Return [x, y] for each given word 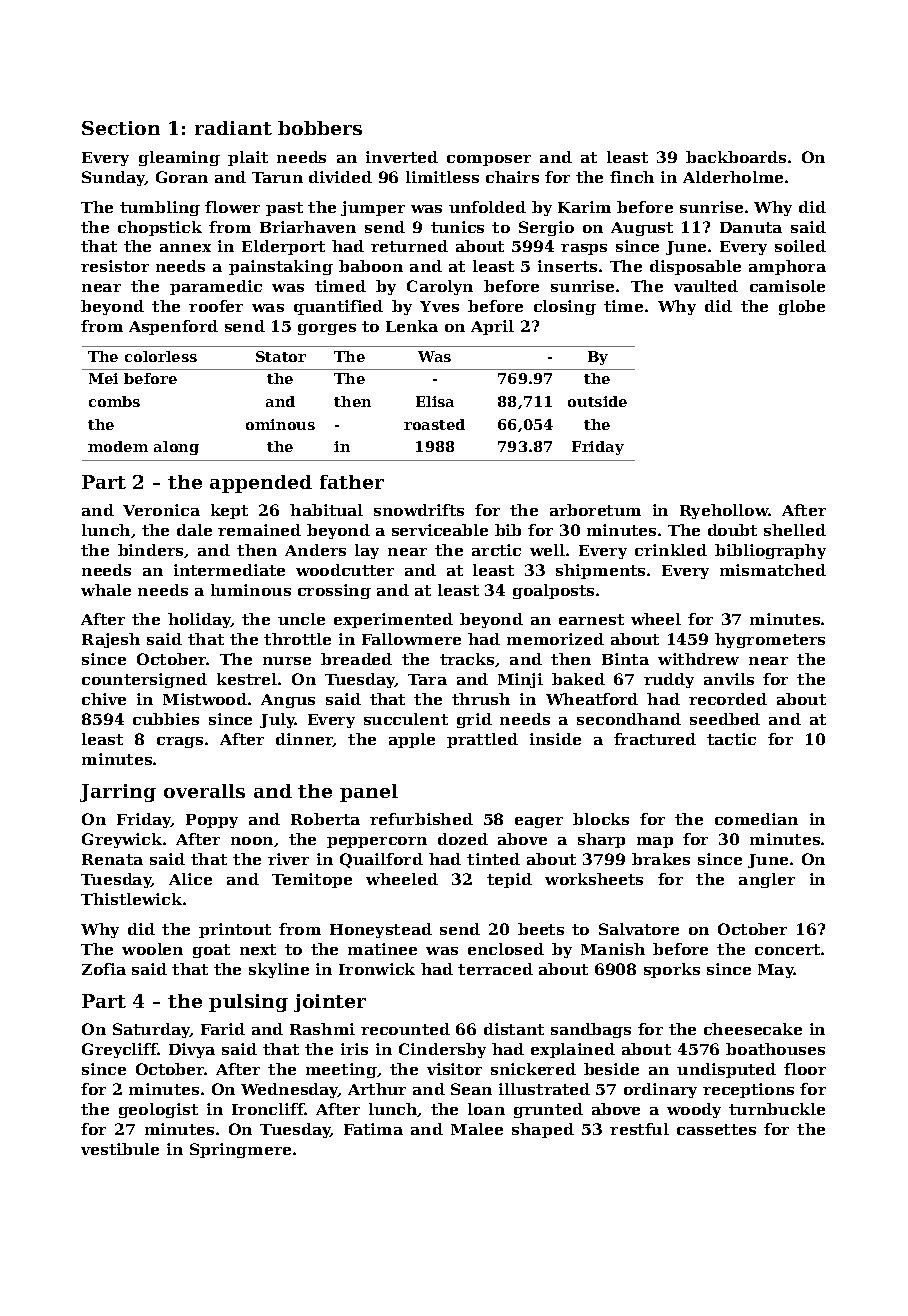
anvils [729, 679]
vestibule [120, 1149]
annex [185, 248]
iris [354, 1049]
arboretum [595, 510]
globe [802, 307]
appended [261, 484]
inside [555, 739]
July [277, 720]
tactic [731, 739]
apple [412, 740]
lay [367, 551]
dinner [304, 740]
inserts [567, 266]
